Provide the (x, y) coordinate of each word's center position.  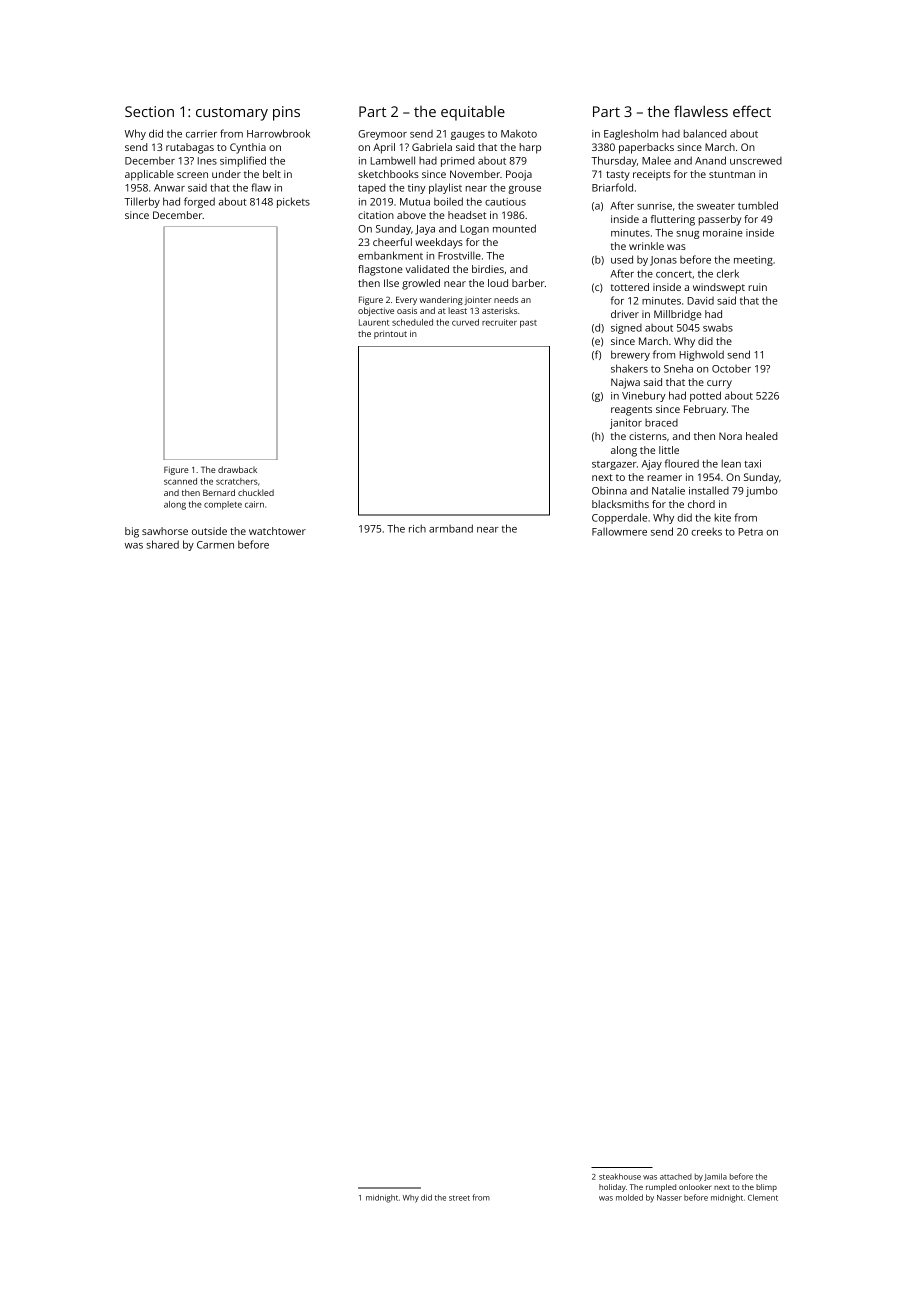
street (459, 1198)
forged (199, 202)
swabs (718, 328)
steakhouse (620, 1176)
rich (417, 528)
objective (376, 311)
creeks (706, 531)
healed (761, 436)
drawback (237, 469)
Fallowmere (619, 531)
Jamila (715, 1177)
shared (162, 544)
